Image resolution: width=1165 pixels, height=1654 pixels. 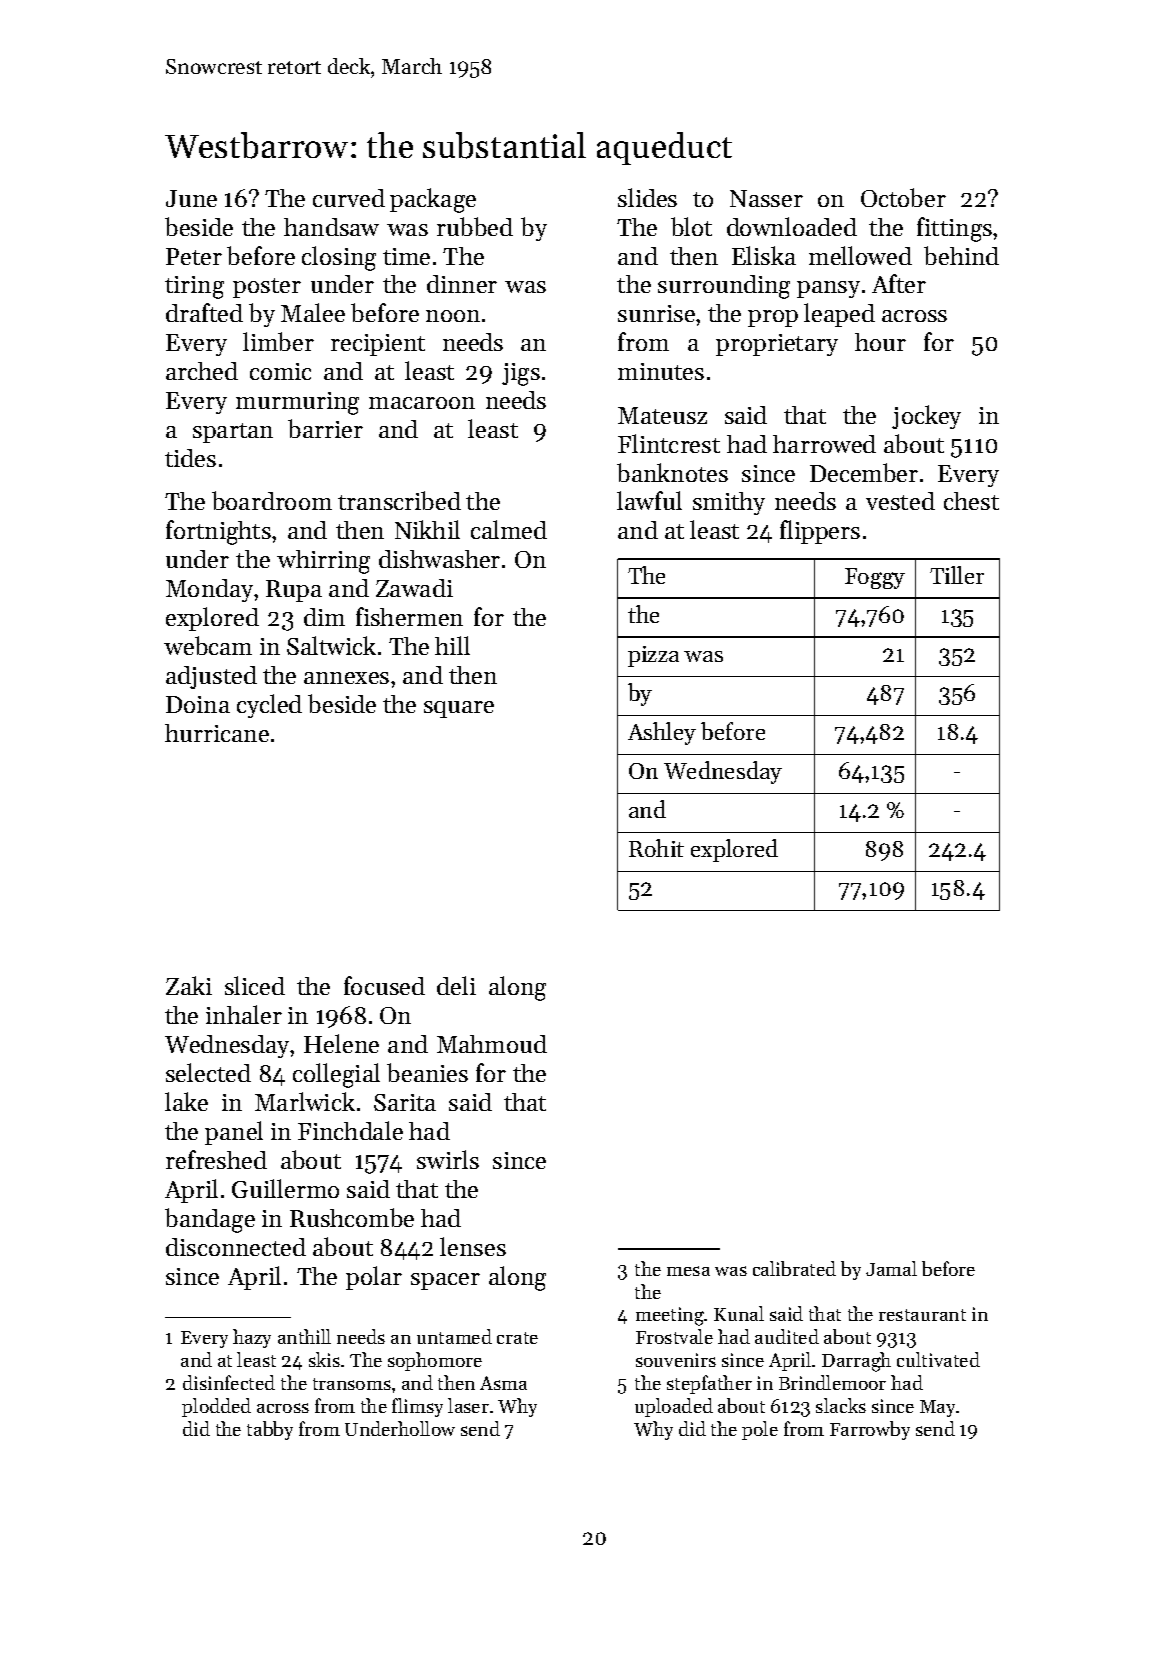 I want to click on arched, so click(x=202, y=371).
